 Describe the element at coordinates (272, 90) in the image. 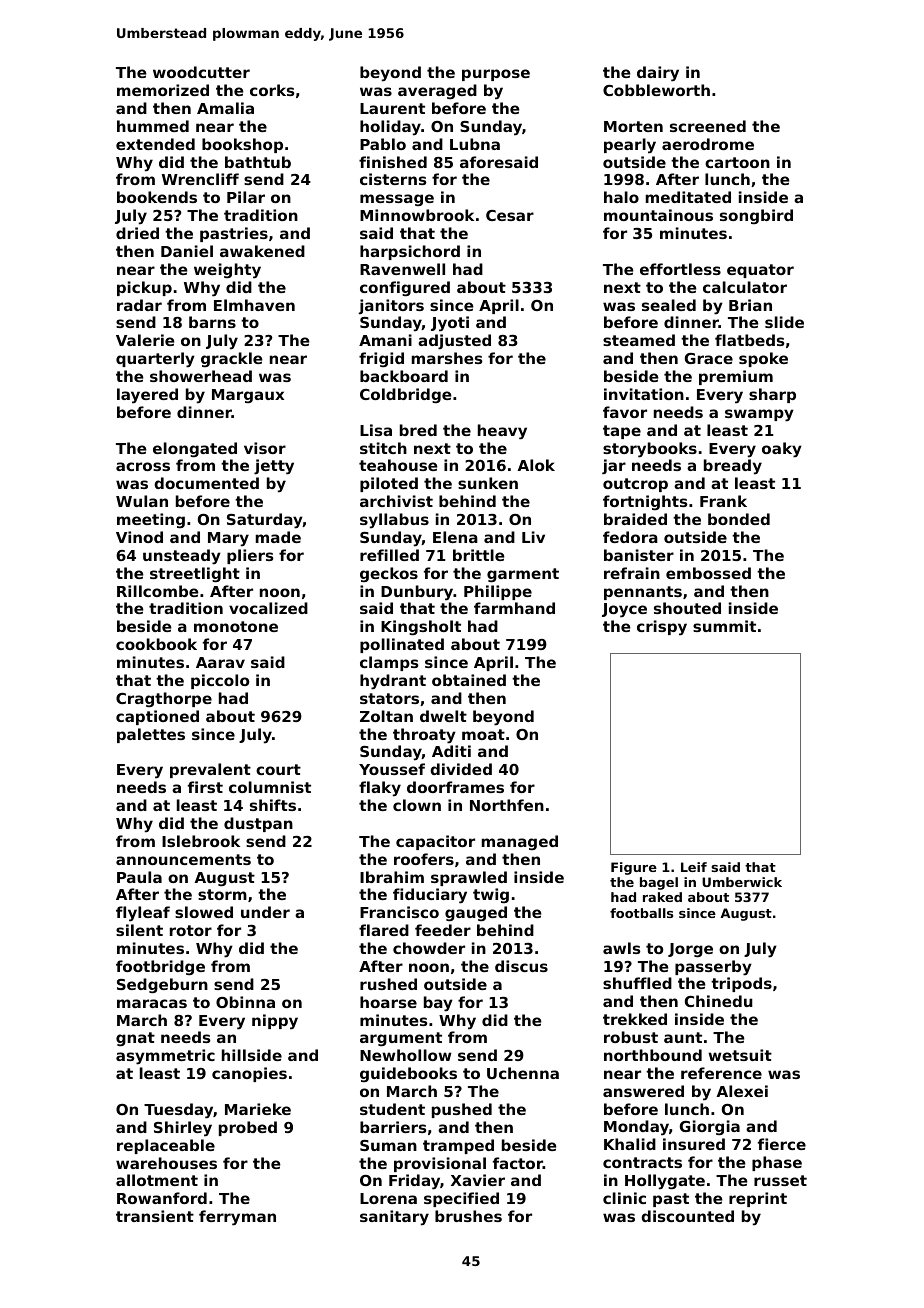

I see `corks` at that location.
